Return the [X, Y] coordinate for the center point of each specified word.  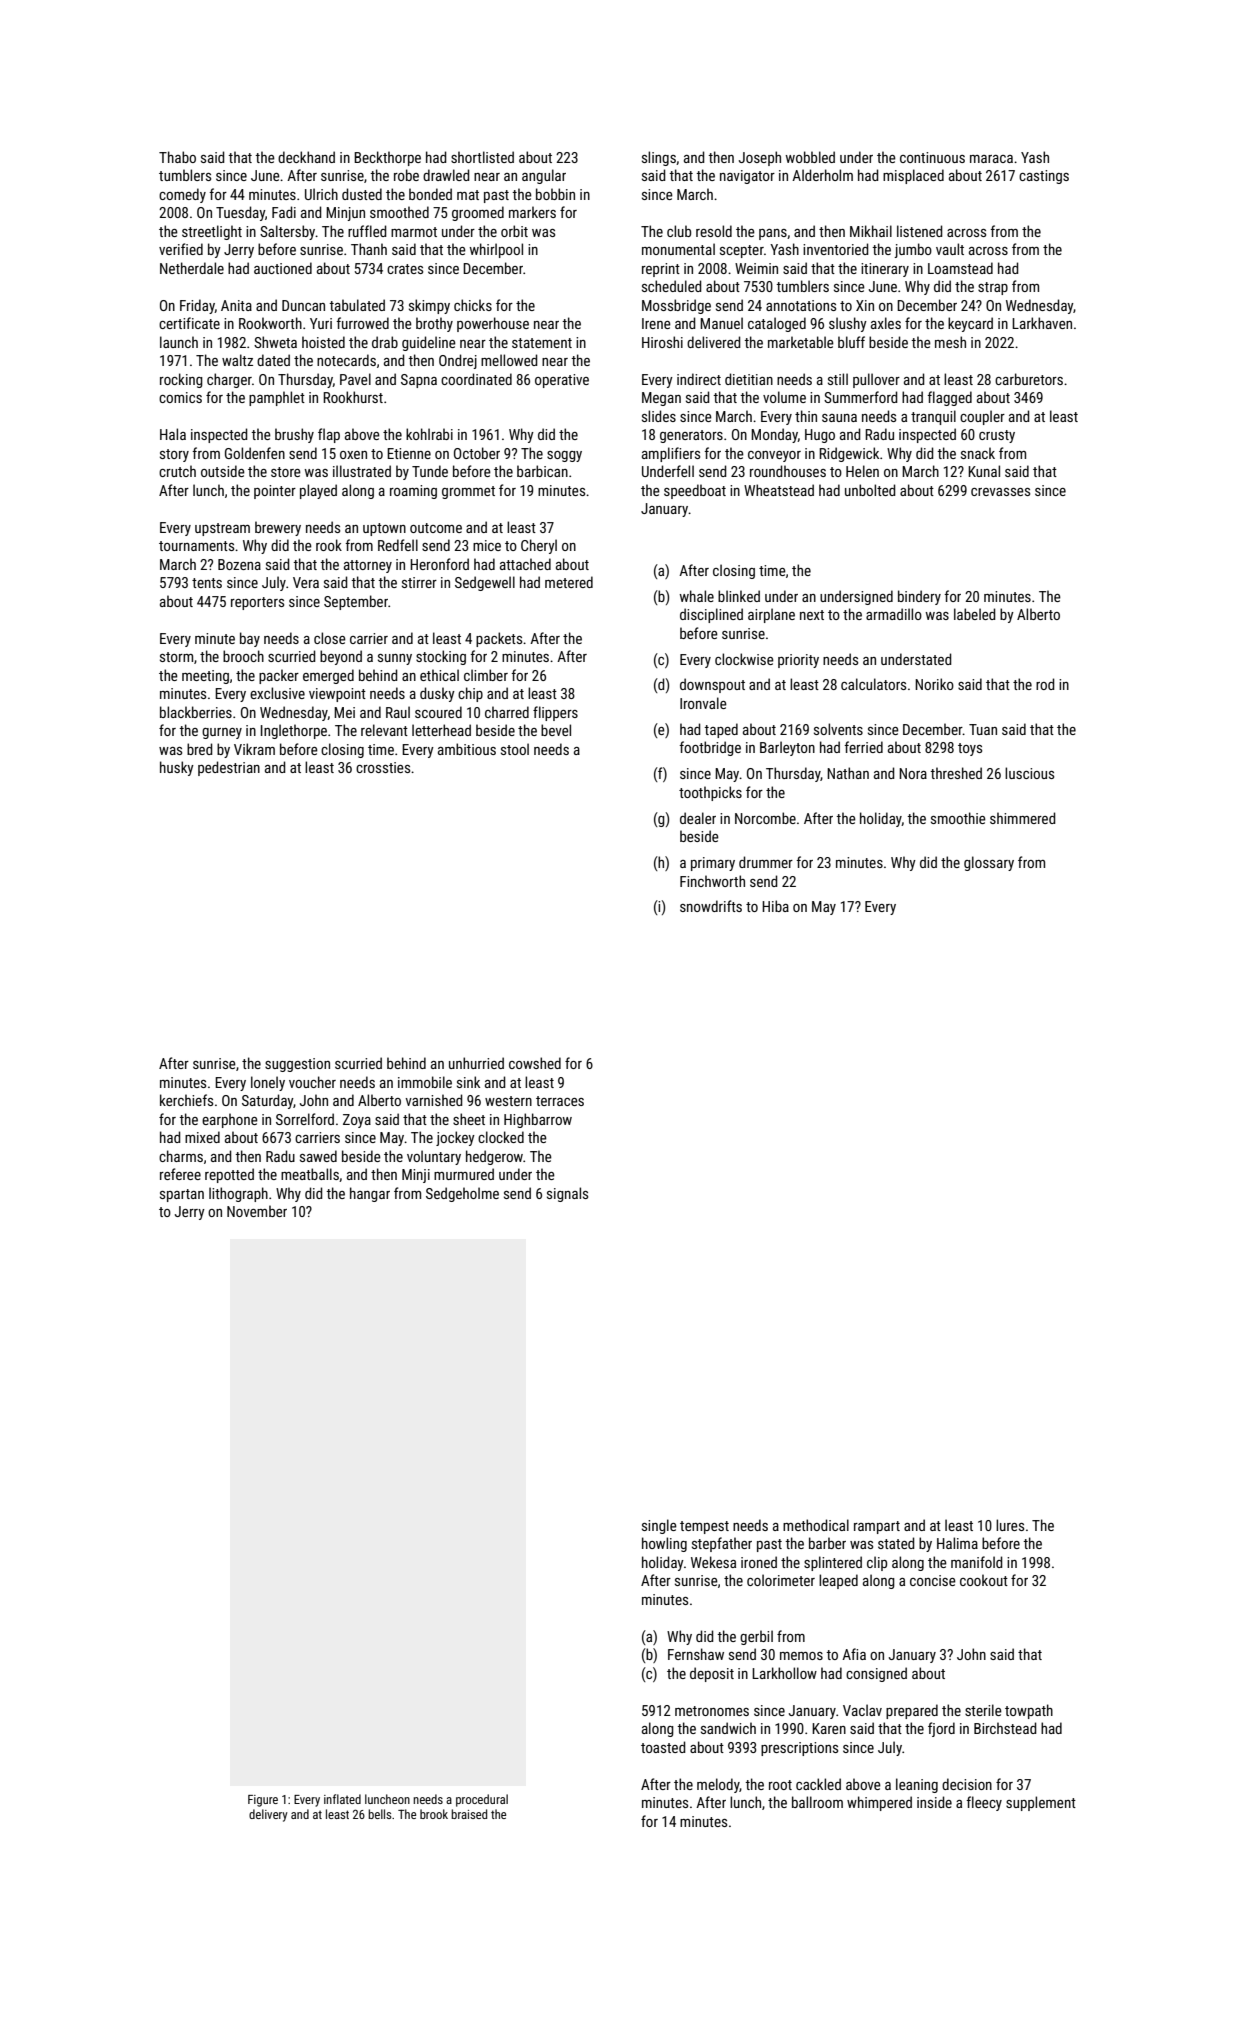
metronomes [712, 1711]
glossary [989, 863]
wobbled [810, 157]
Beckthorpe [387, 158]
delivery [268, 1815]
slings [659, 158]
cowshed [535, 1063]
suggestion [297, 1065]
